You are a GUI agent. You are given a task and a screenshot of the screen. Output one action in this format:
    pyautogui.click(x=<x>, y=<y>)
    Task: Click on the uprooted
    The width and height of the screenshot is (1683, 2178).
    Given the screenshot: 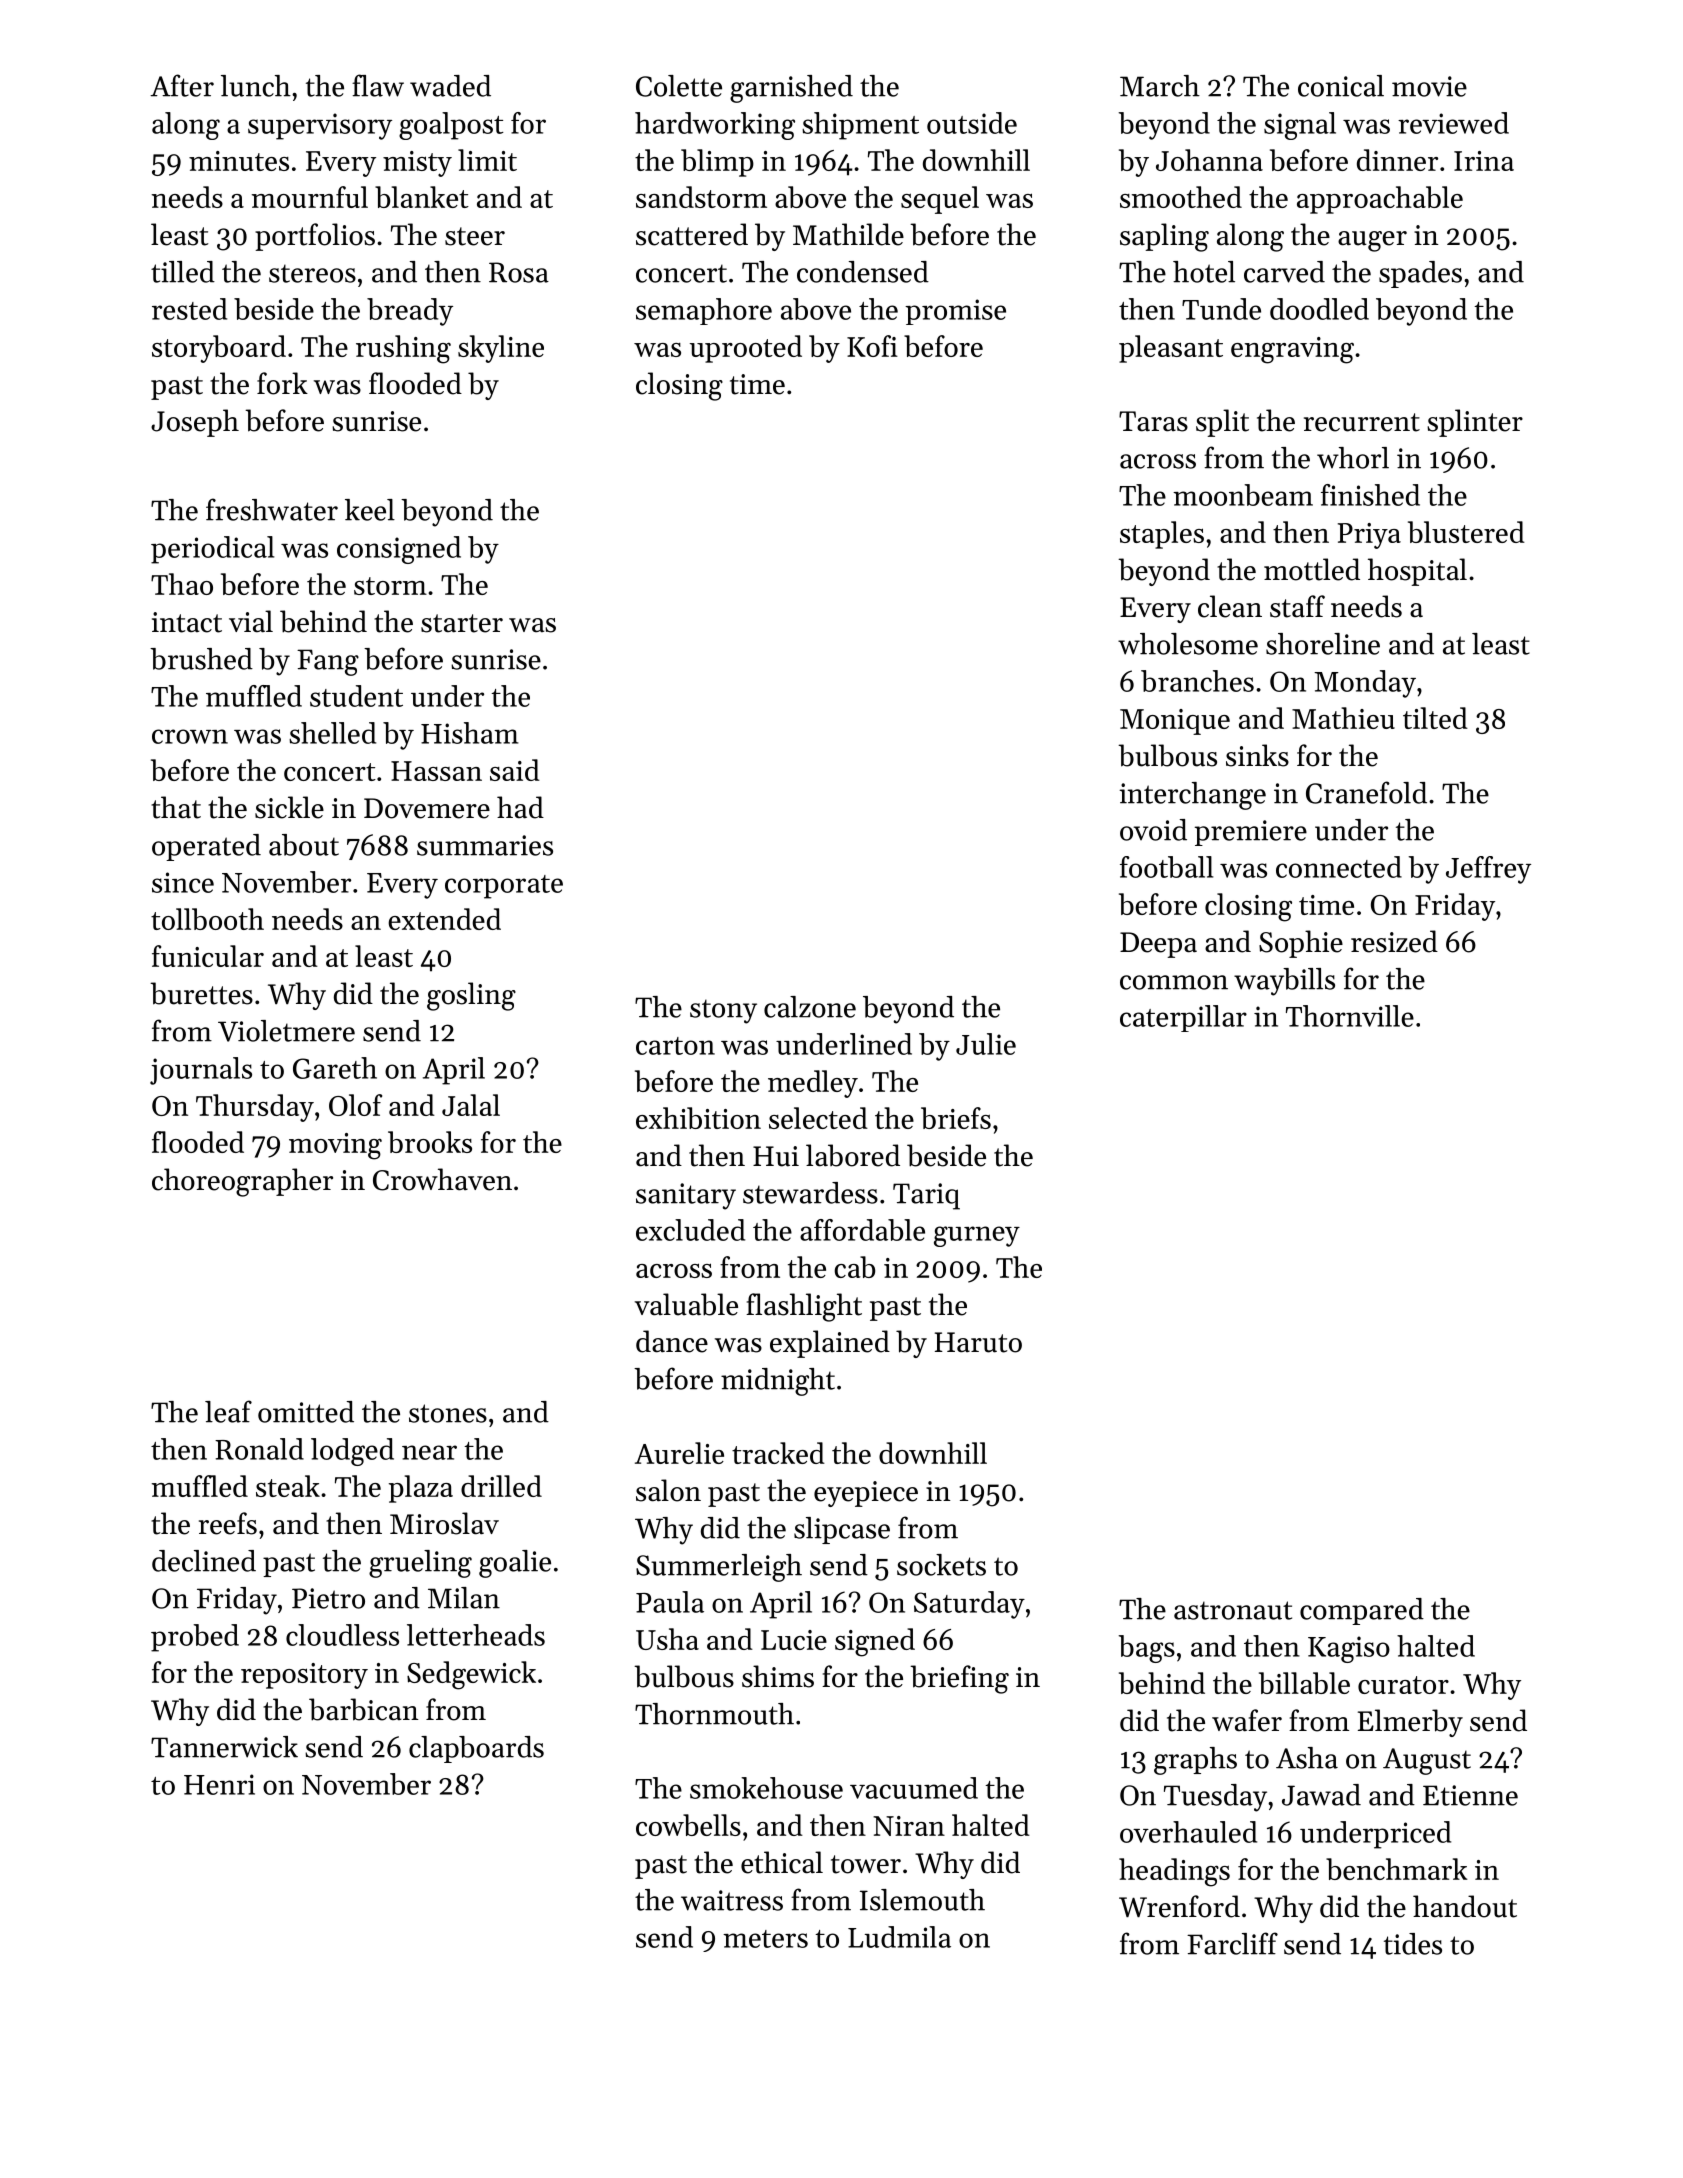 What is the action you would take?
    pyautogui.click(x=746, y=349)
